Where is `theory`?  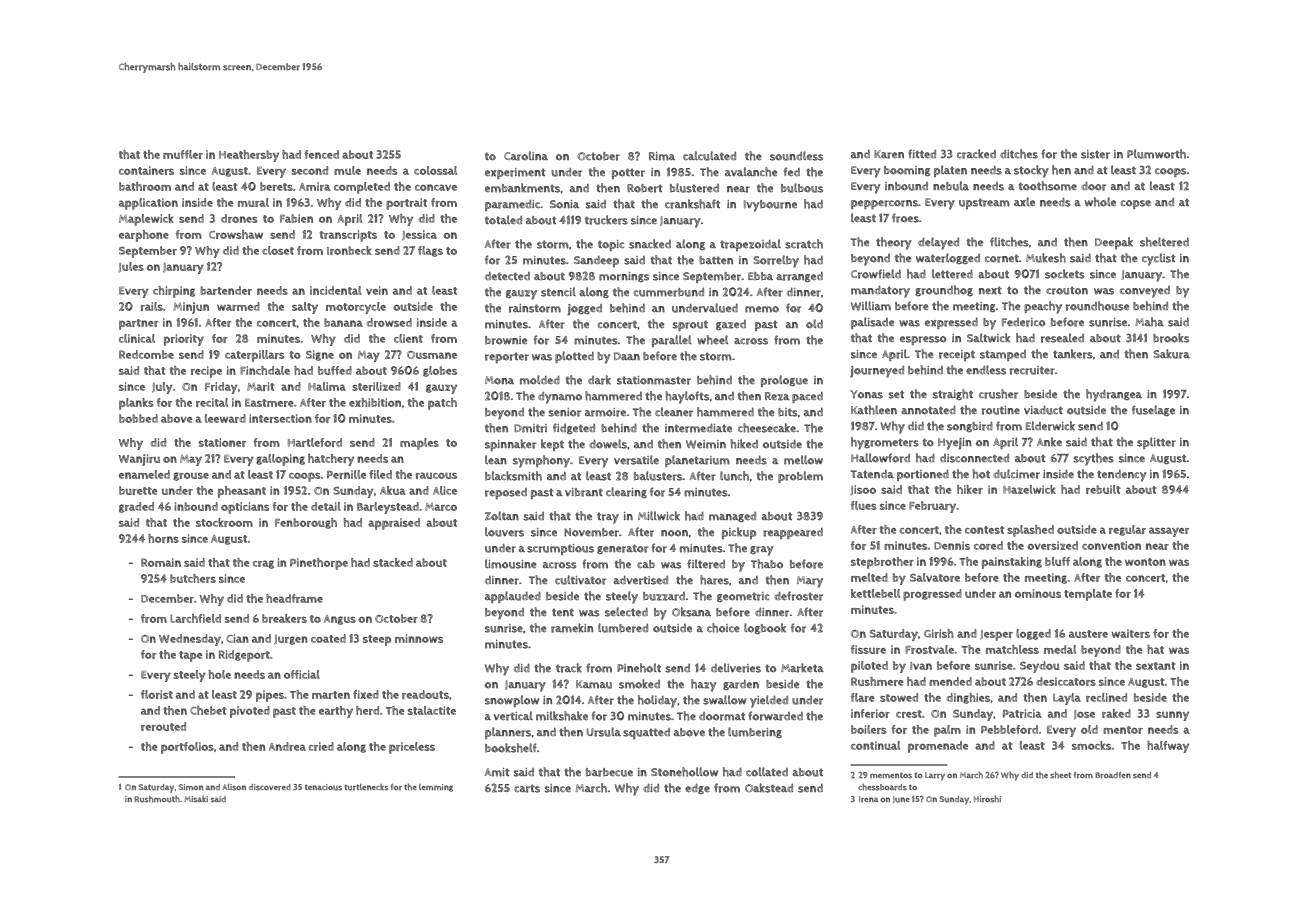 theory is located at coordinates (893, 243).
